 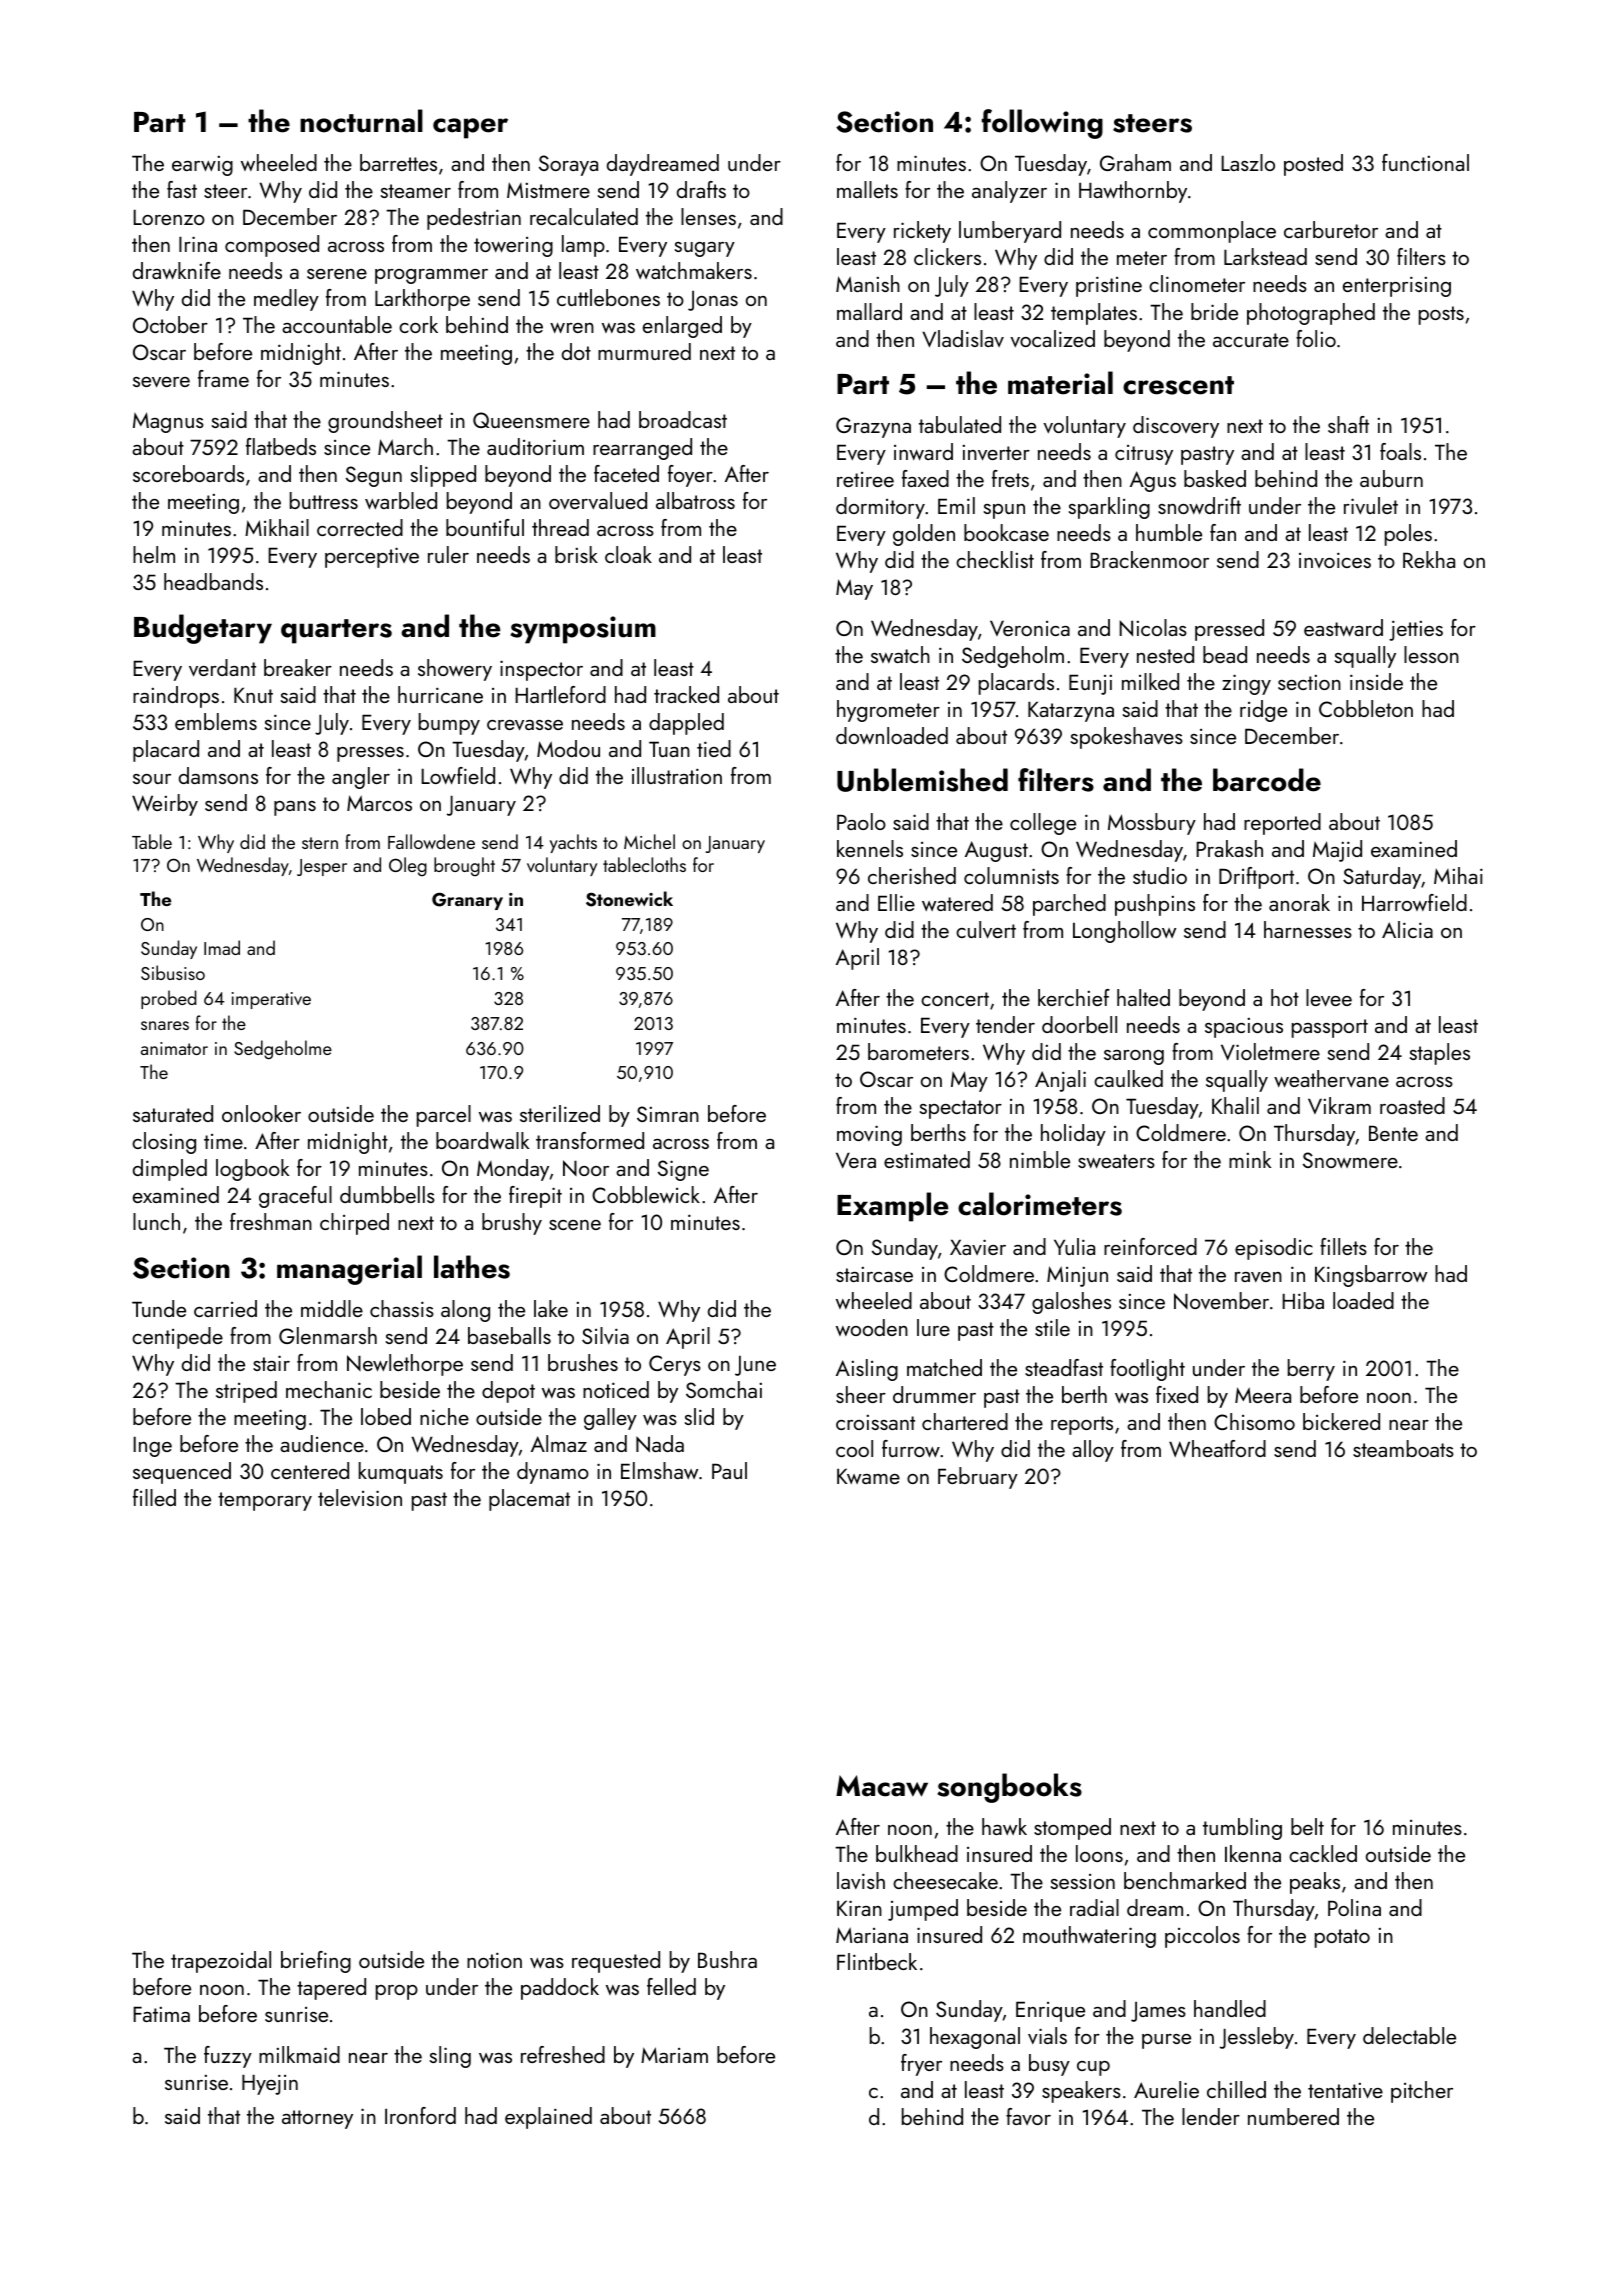 What do you see at coordinates (1403, 1448) in the page?
I see `steamboats` at bounding box center [1403, 1448].
